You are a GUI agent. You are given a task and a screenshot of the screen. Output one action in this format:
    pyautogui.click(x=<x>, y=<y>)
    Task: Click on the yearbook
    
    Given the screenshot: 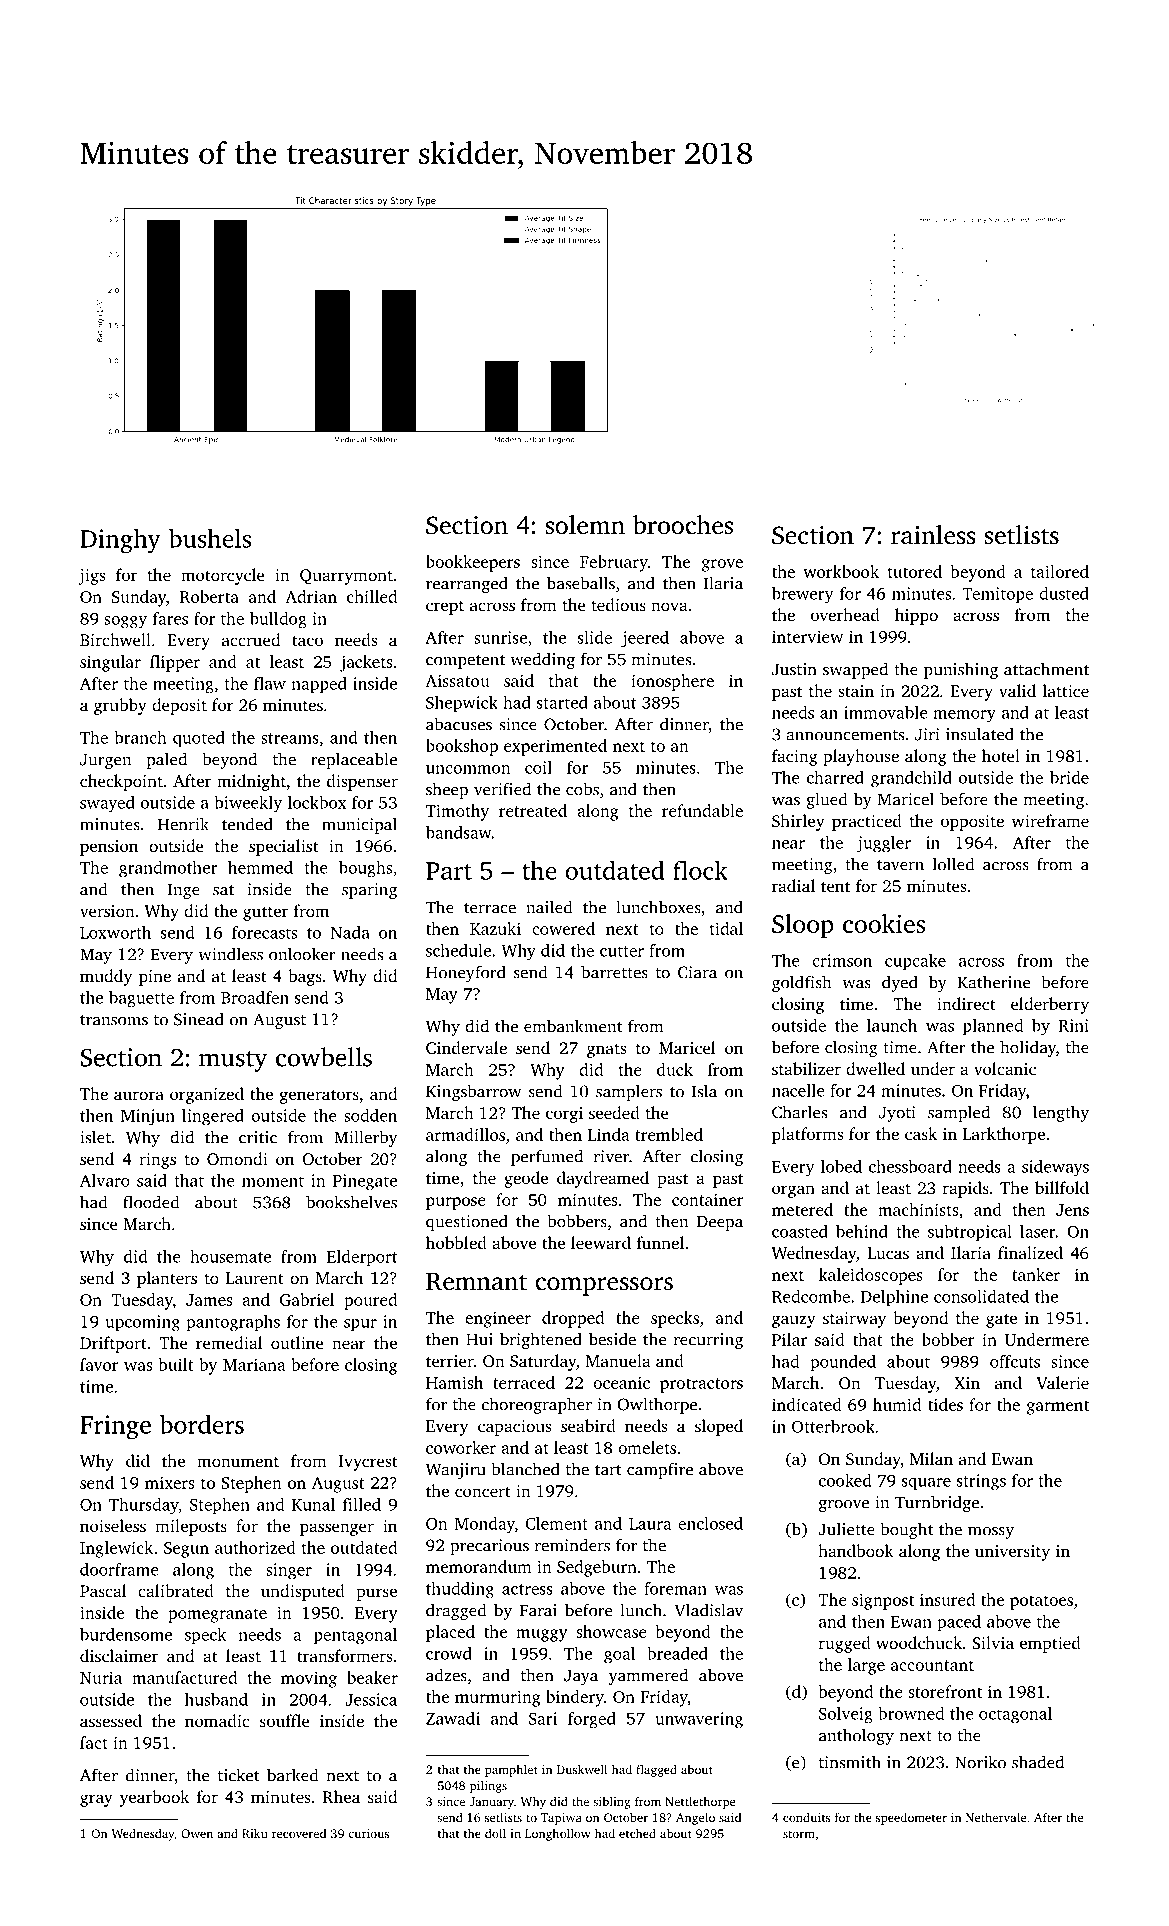 What is the action you would take?
    pyautogui.click(x=154, y=1798)
